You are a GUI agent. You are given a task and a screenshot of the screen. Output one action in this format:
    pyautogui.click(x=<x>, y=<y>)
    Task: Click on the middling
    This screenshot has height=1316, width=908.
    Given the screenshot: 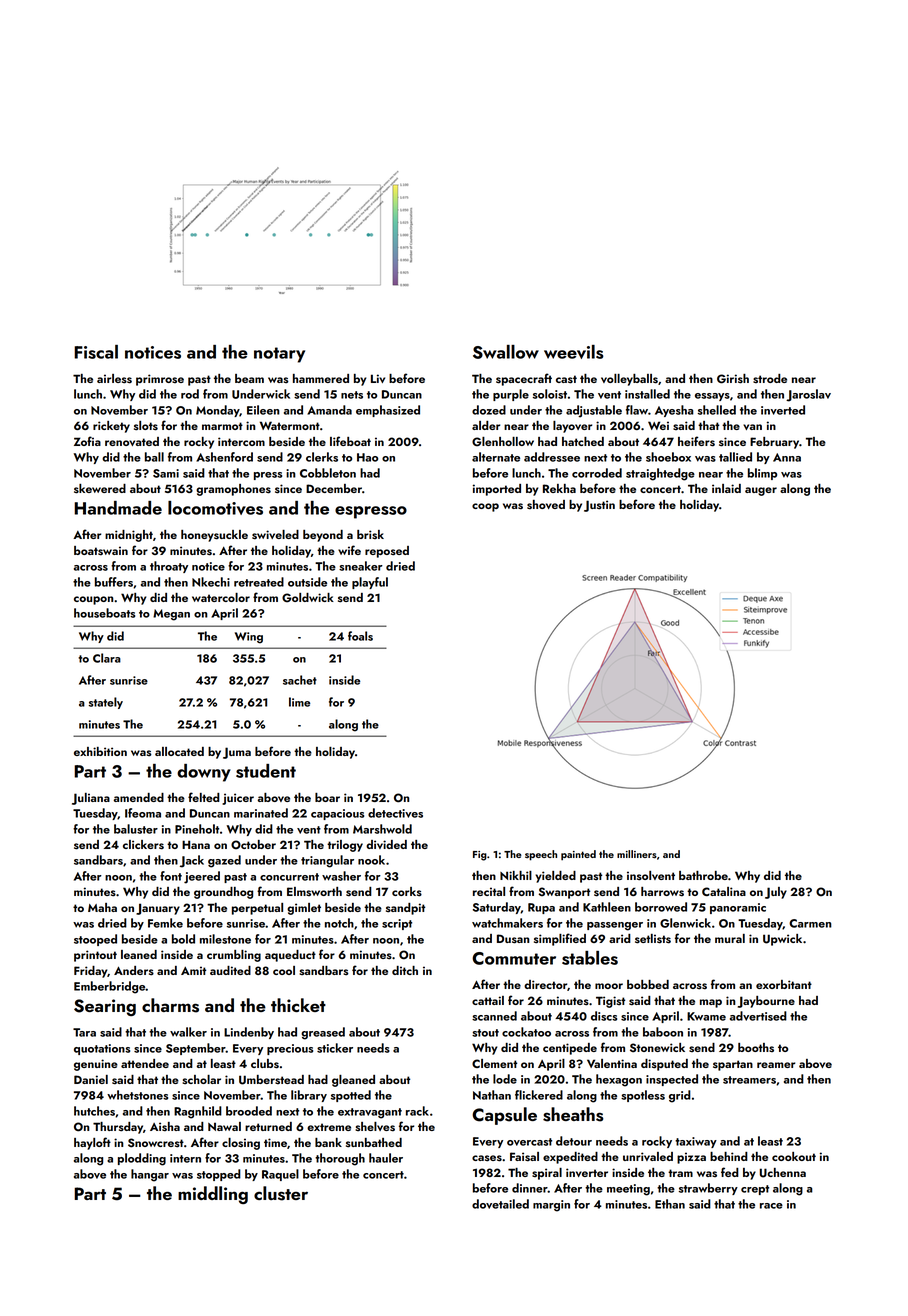 What is the action you would take?
    pyautogui.click(x=213, y=1195)
